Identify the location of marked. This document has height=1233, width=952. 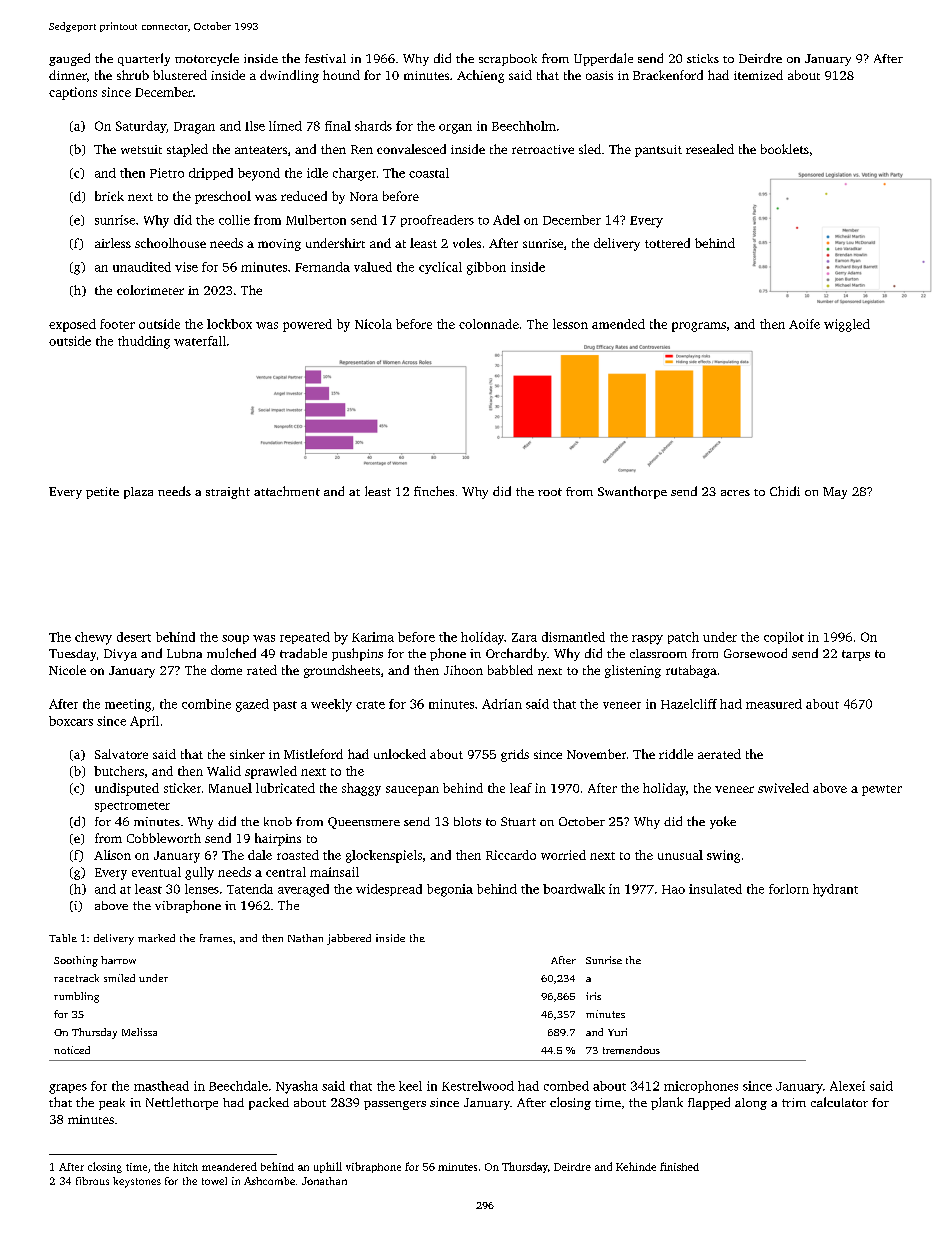
(156, 938).
